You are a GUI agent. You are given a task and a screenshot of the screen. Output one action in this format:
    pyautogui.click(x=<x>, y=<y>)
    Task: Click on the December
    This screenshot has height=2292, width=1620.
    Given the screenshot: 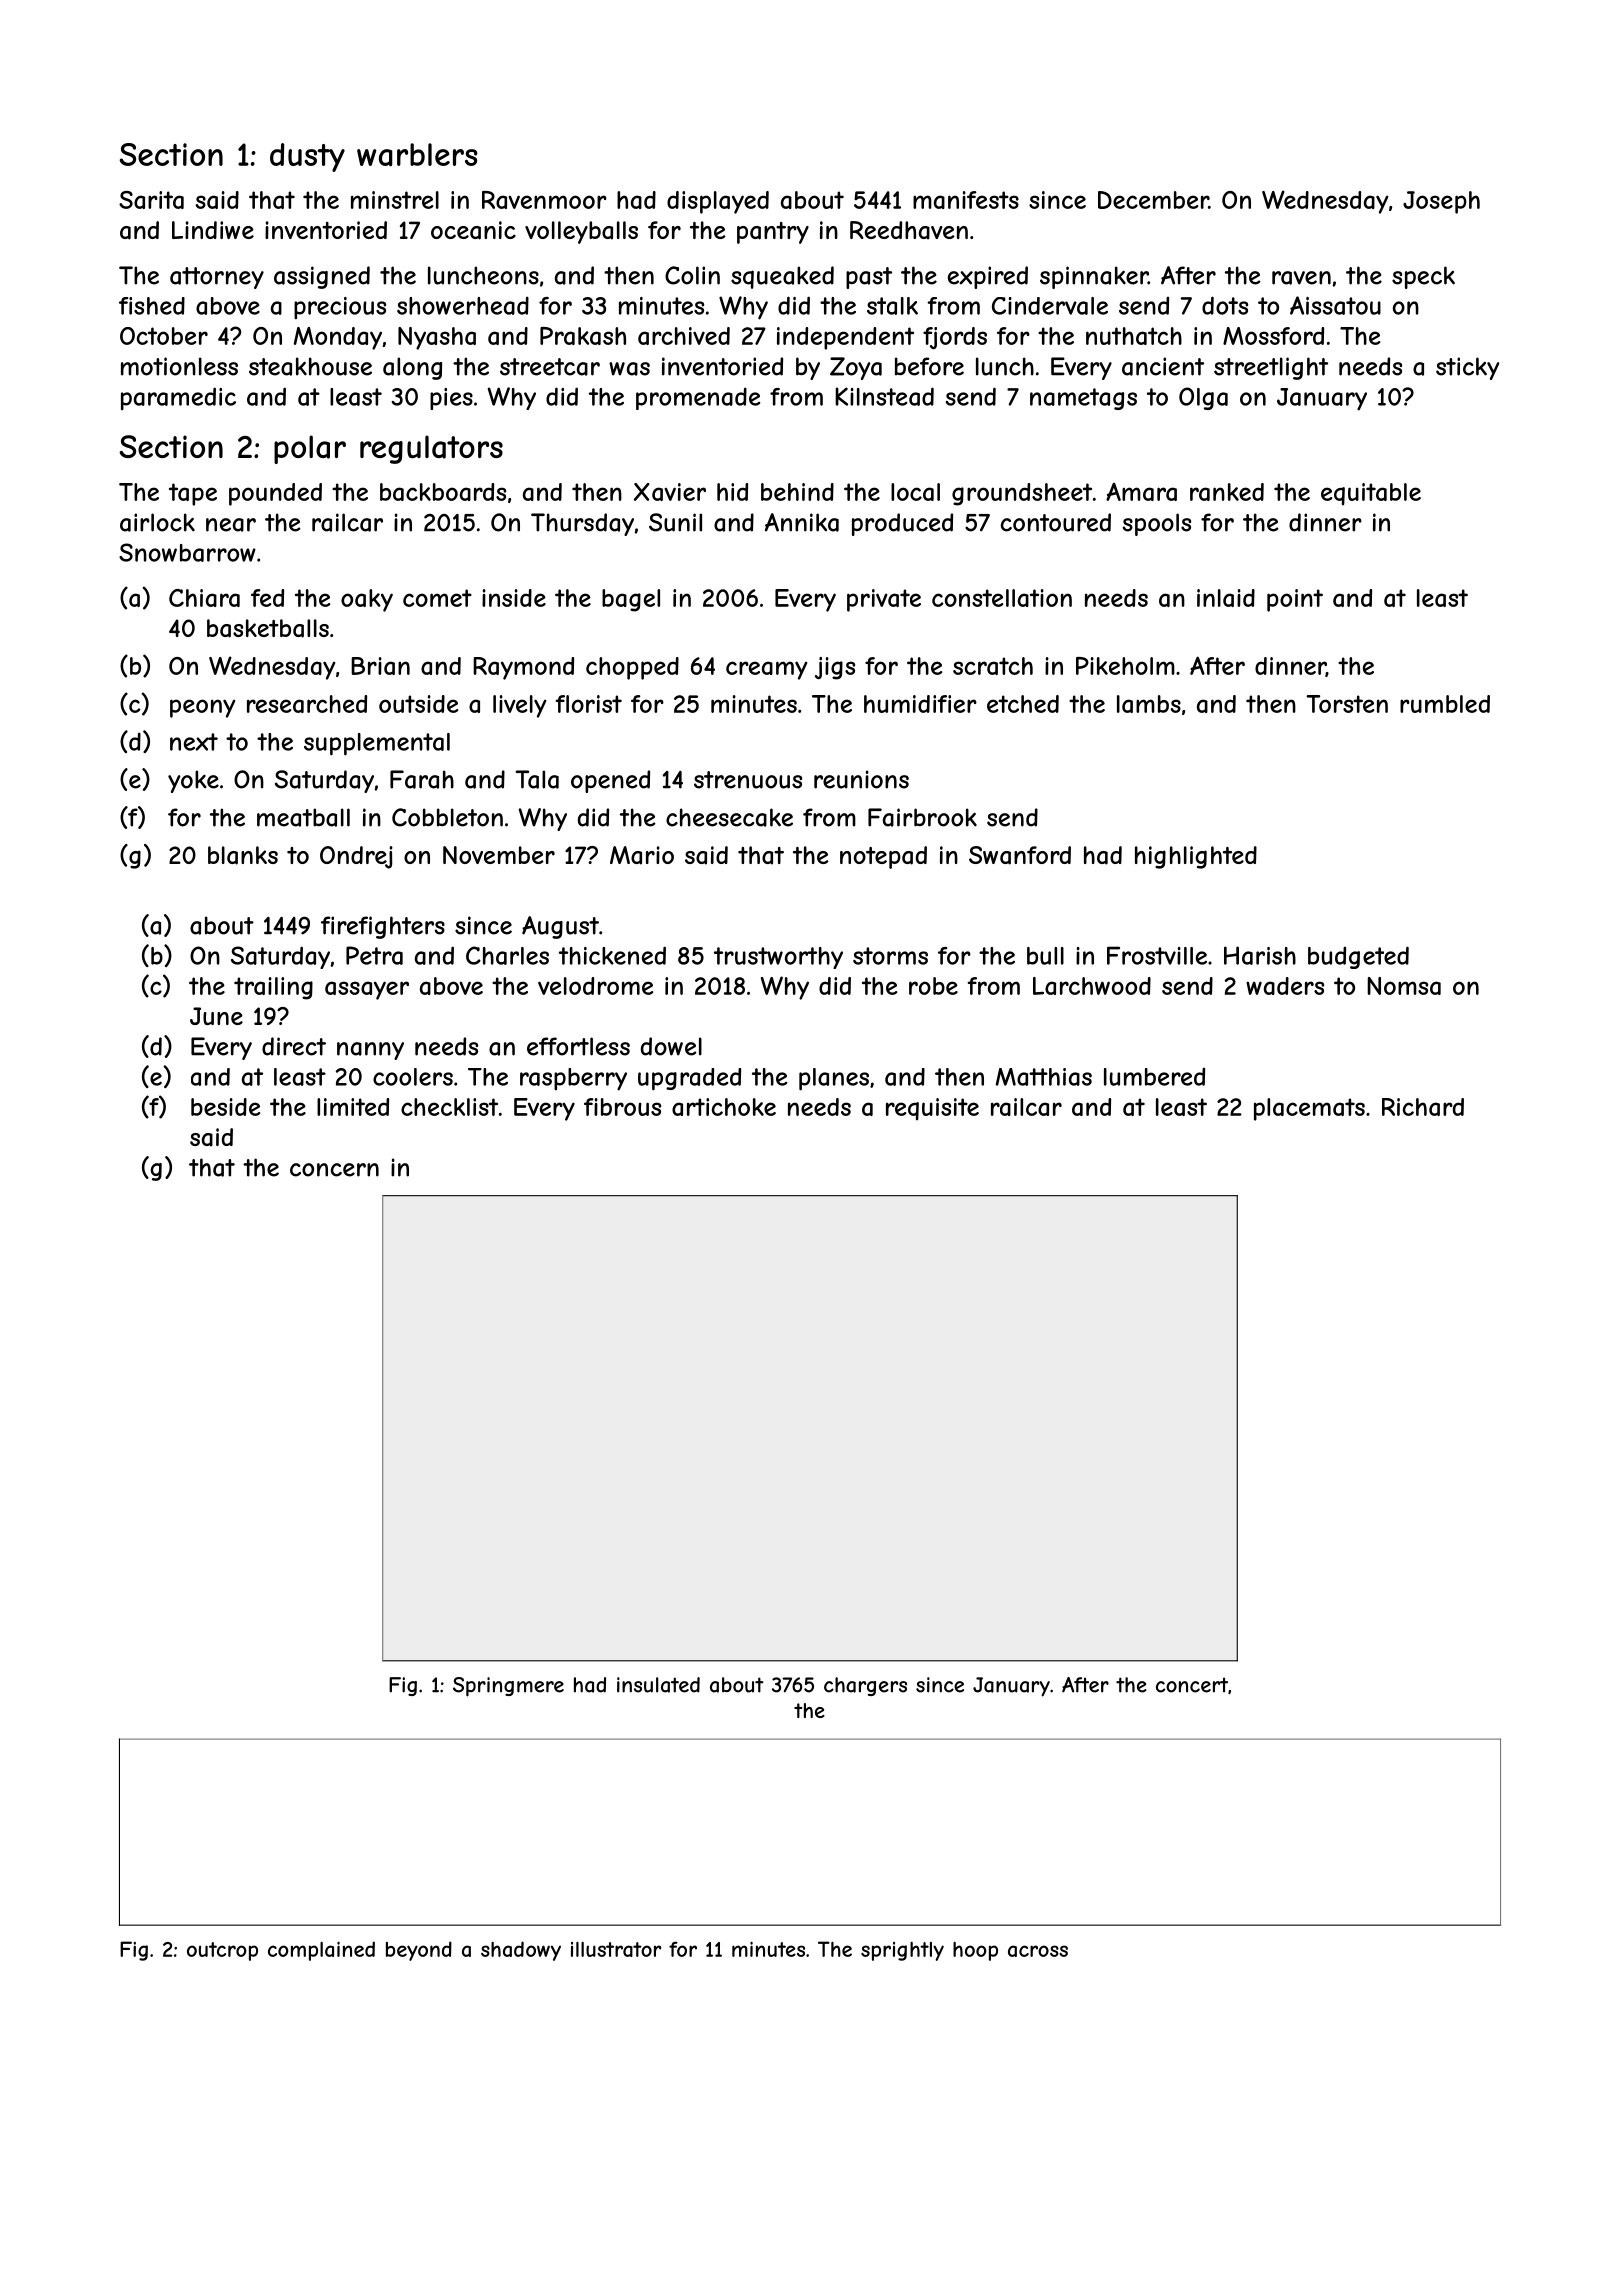 What is the action you would take?
    pyautogui.click(x=1153, y=200)
